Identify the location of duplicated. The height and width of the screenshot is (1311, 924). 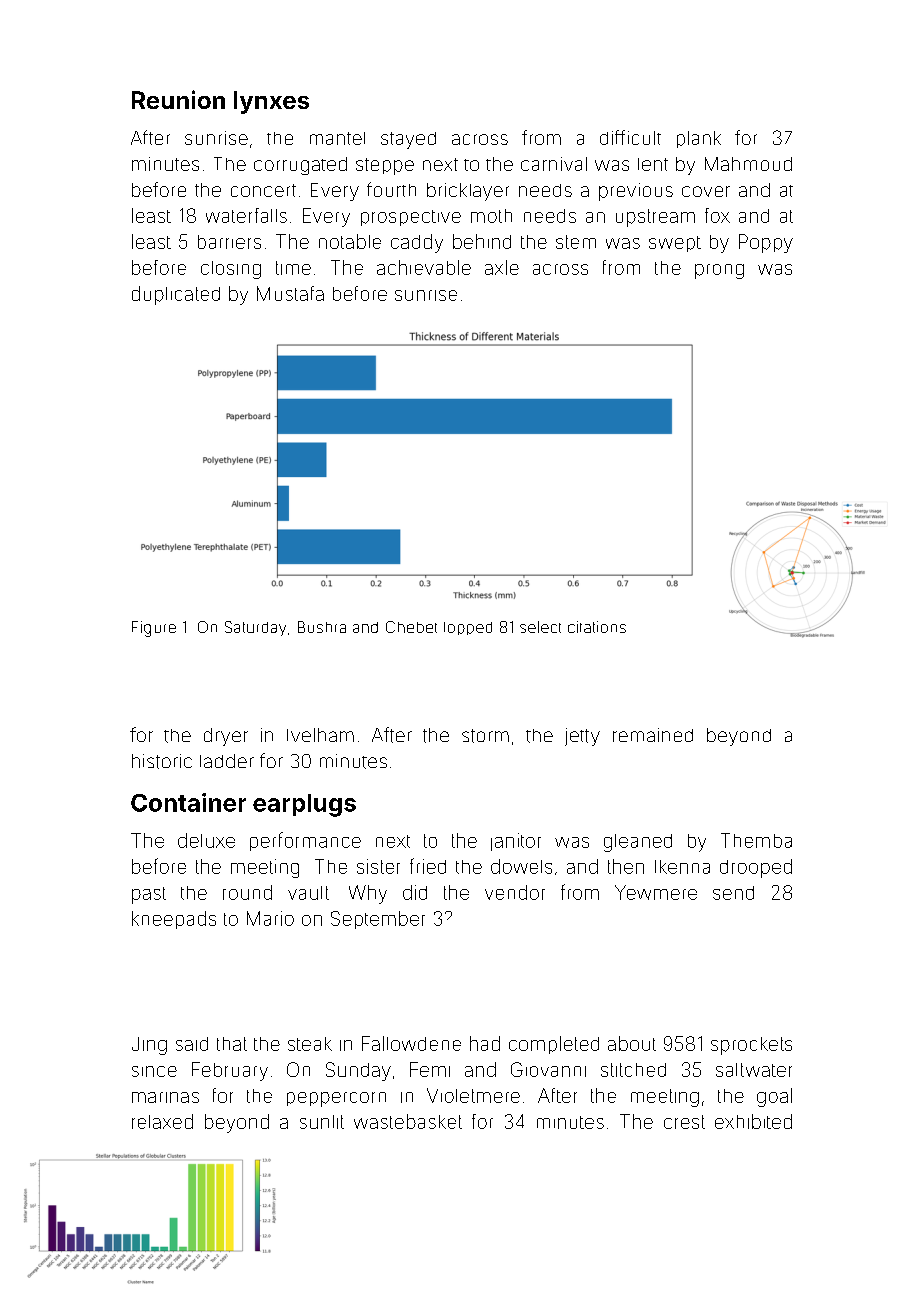
(176, 295).
